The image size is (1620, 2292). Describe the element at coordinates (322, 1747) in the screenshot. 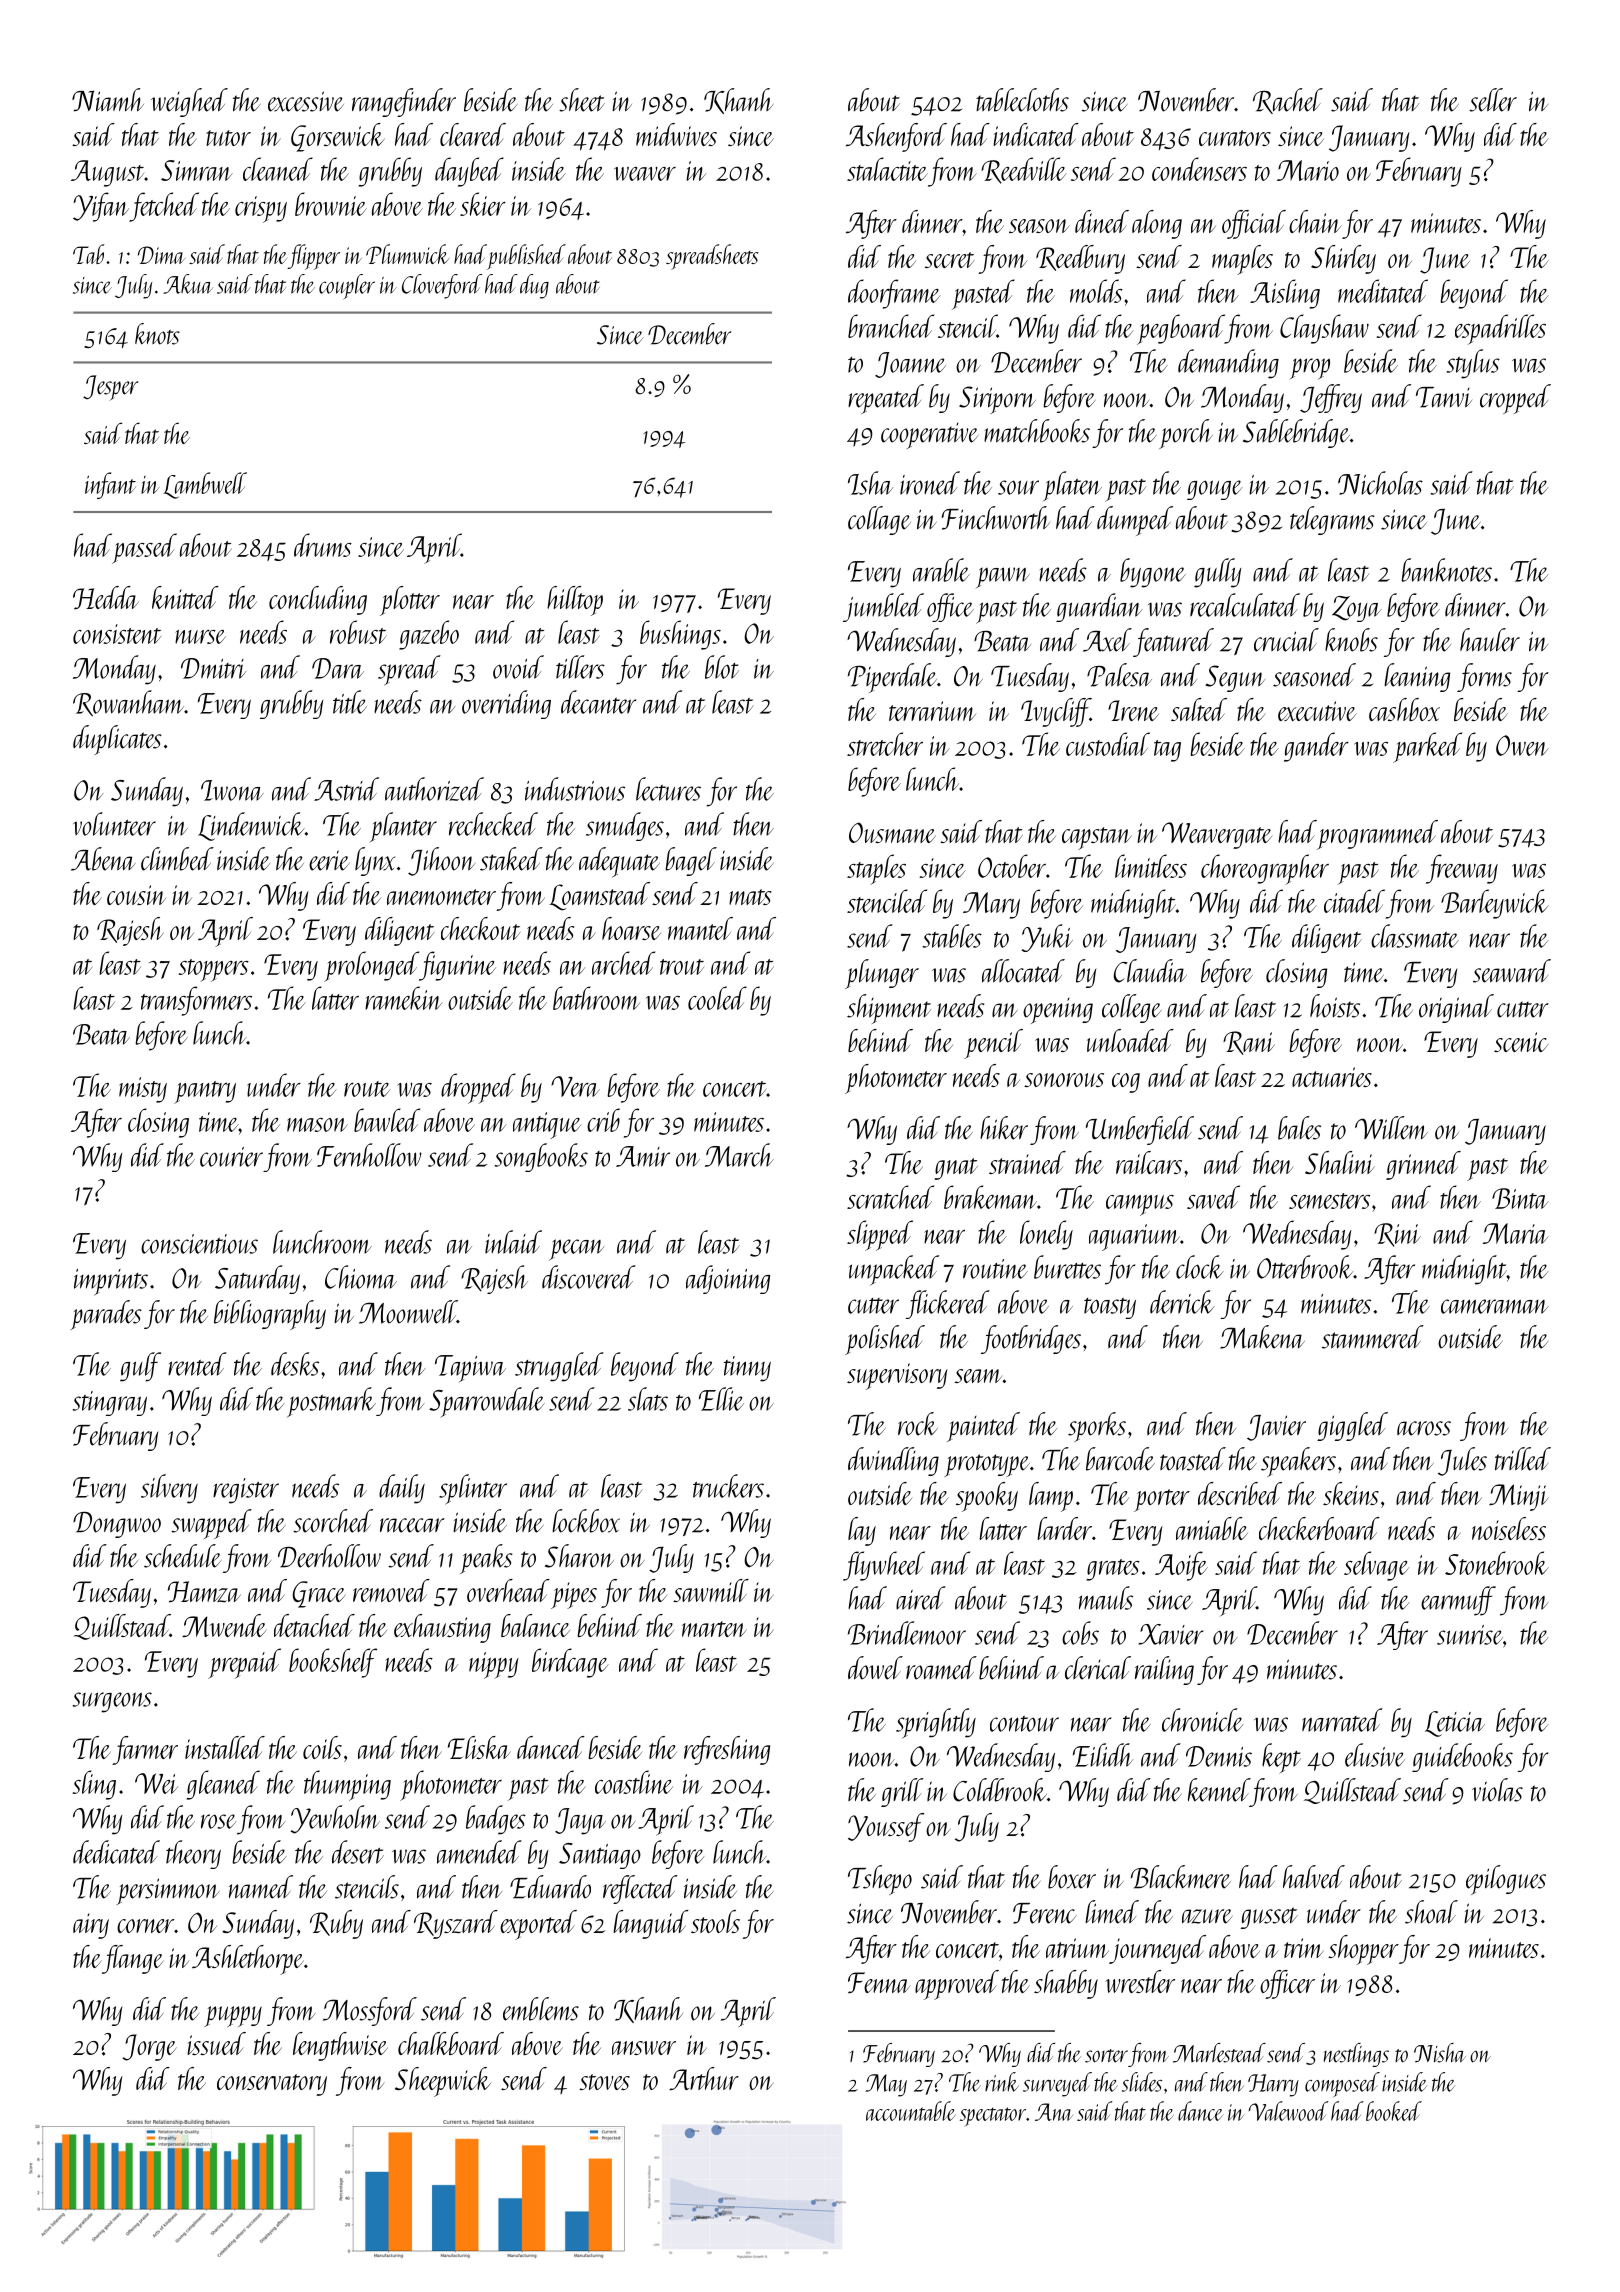

I see `coils` at that location.
